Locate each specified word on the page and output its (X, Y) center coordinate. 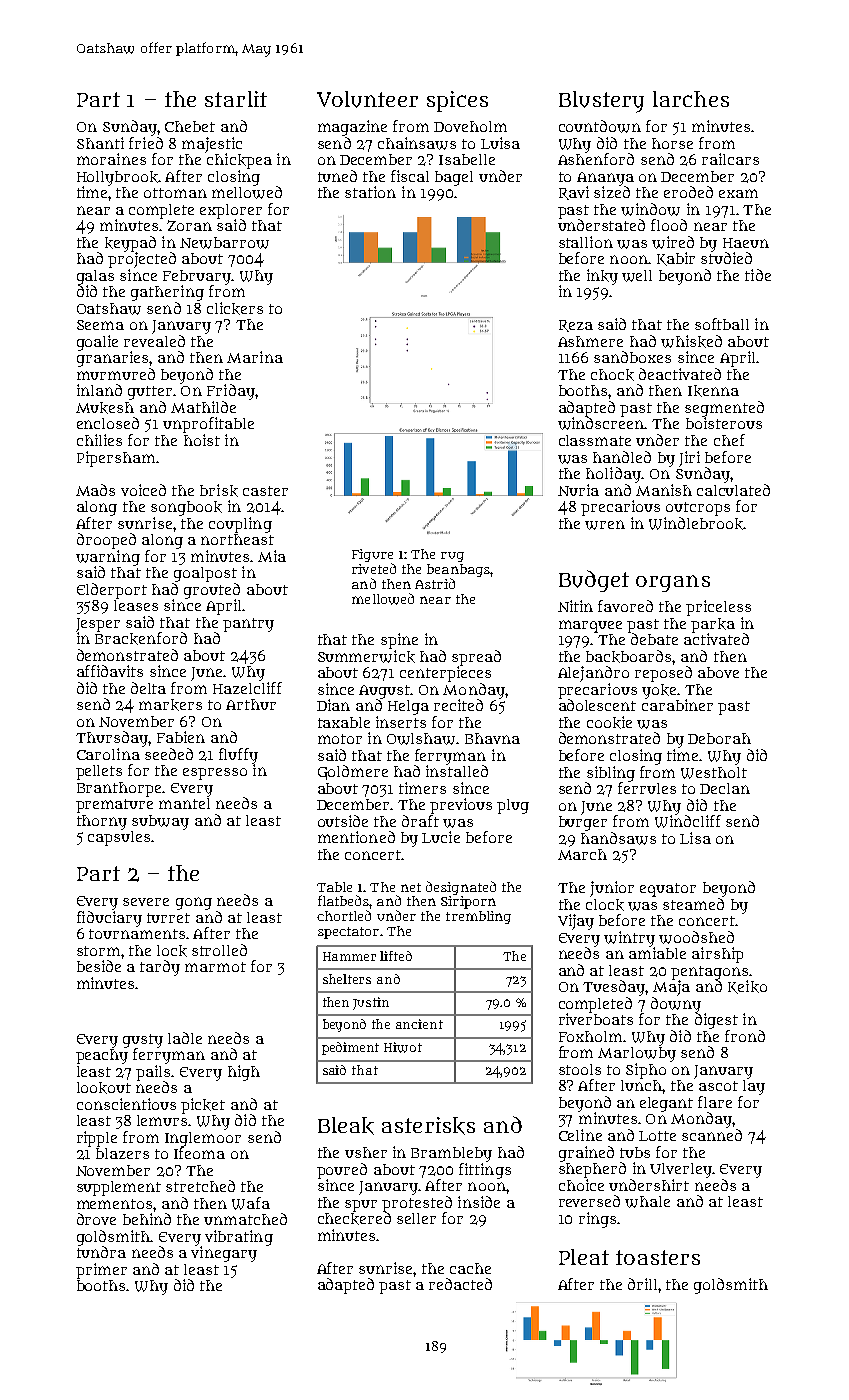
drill (642, 1284)
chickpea (239, 161)
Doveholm (470, 126)
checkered (354, 1218)
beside (99, 966)
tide (758, 275)
